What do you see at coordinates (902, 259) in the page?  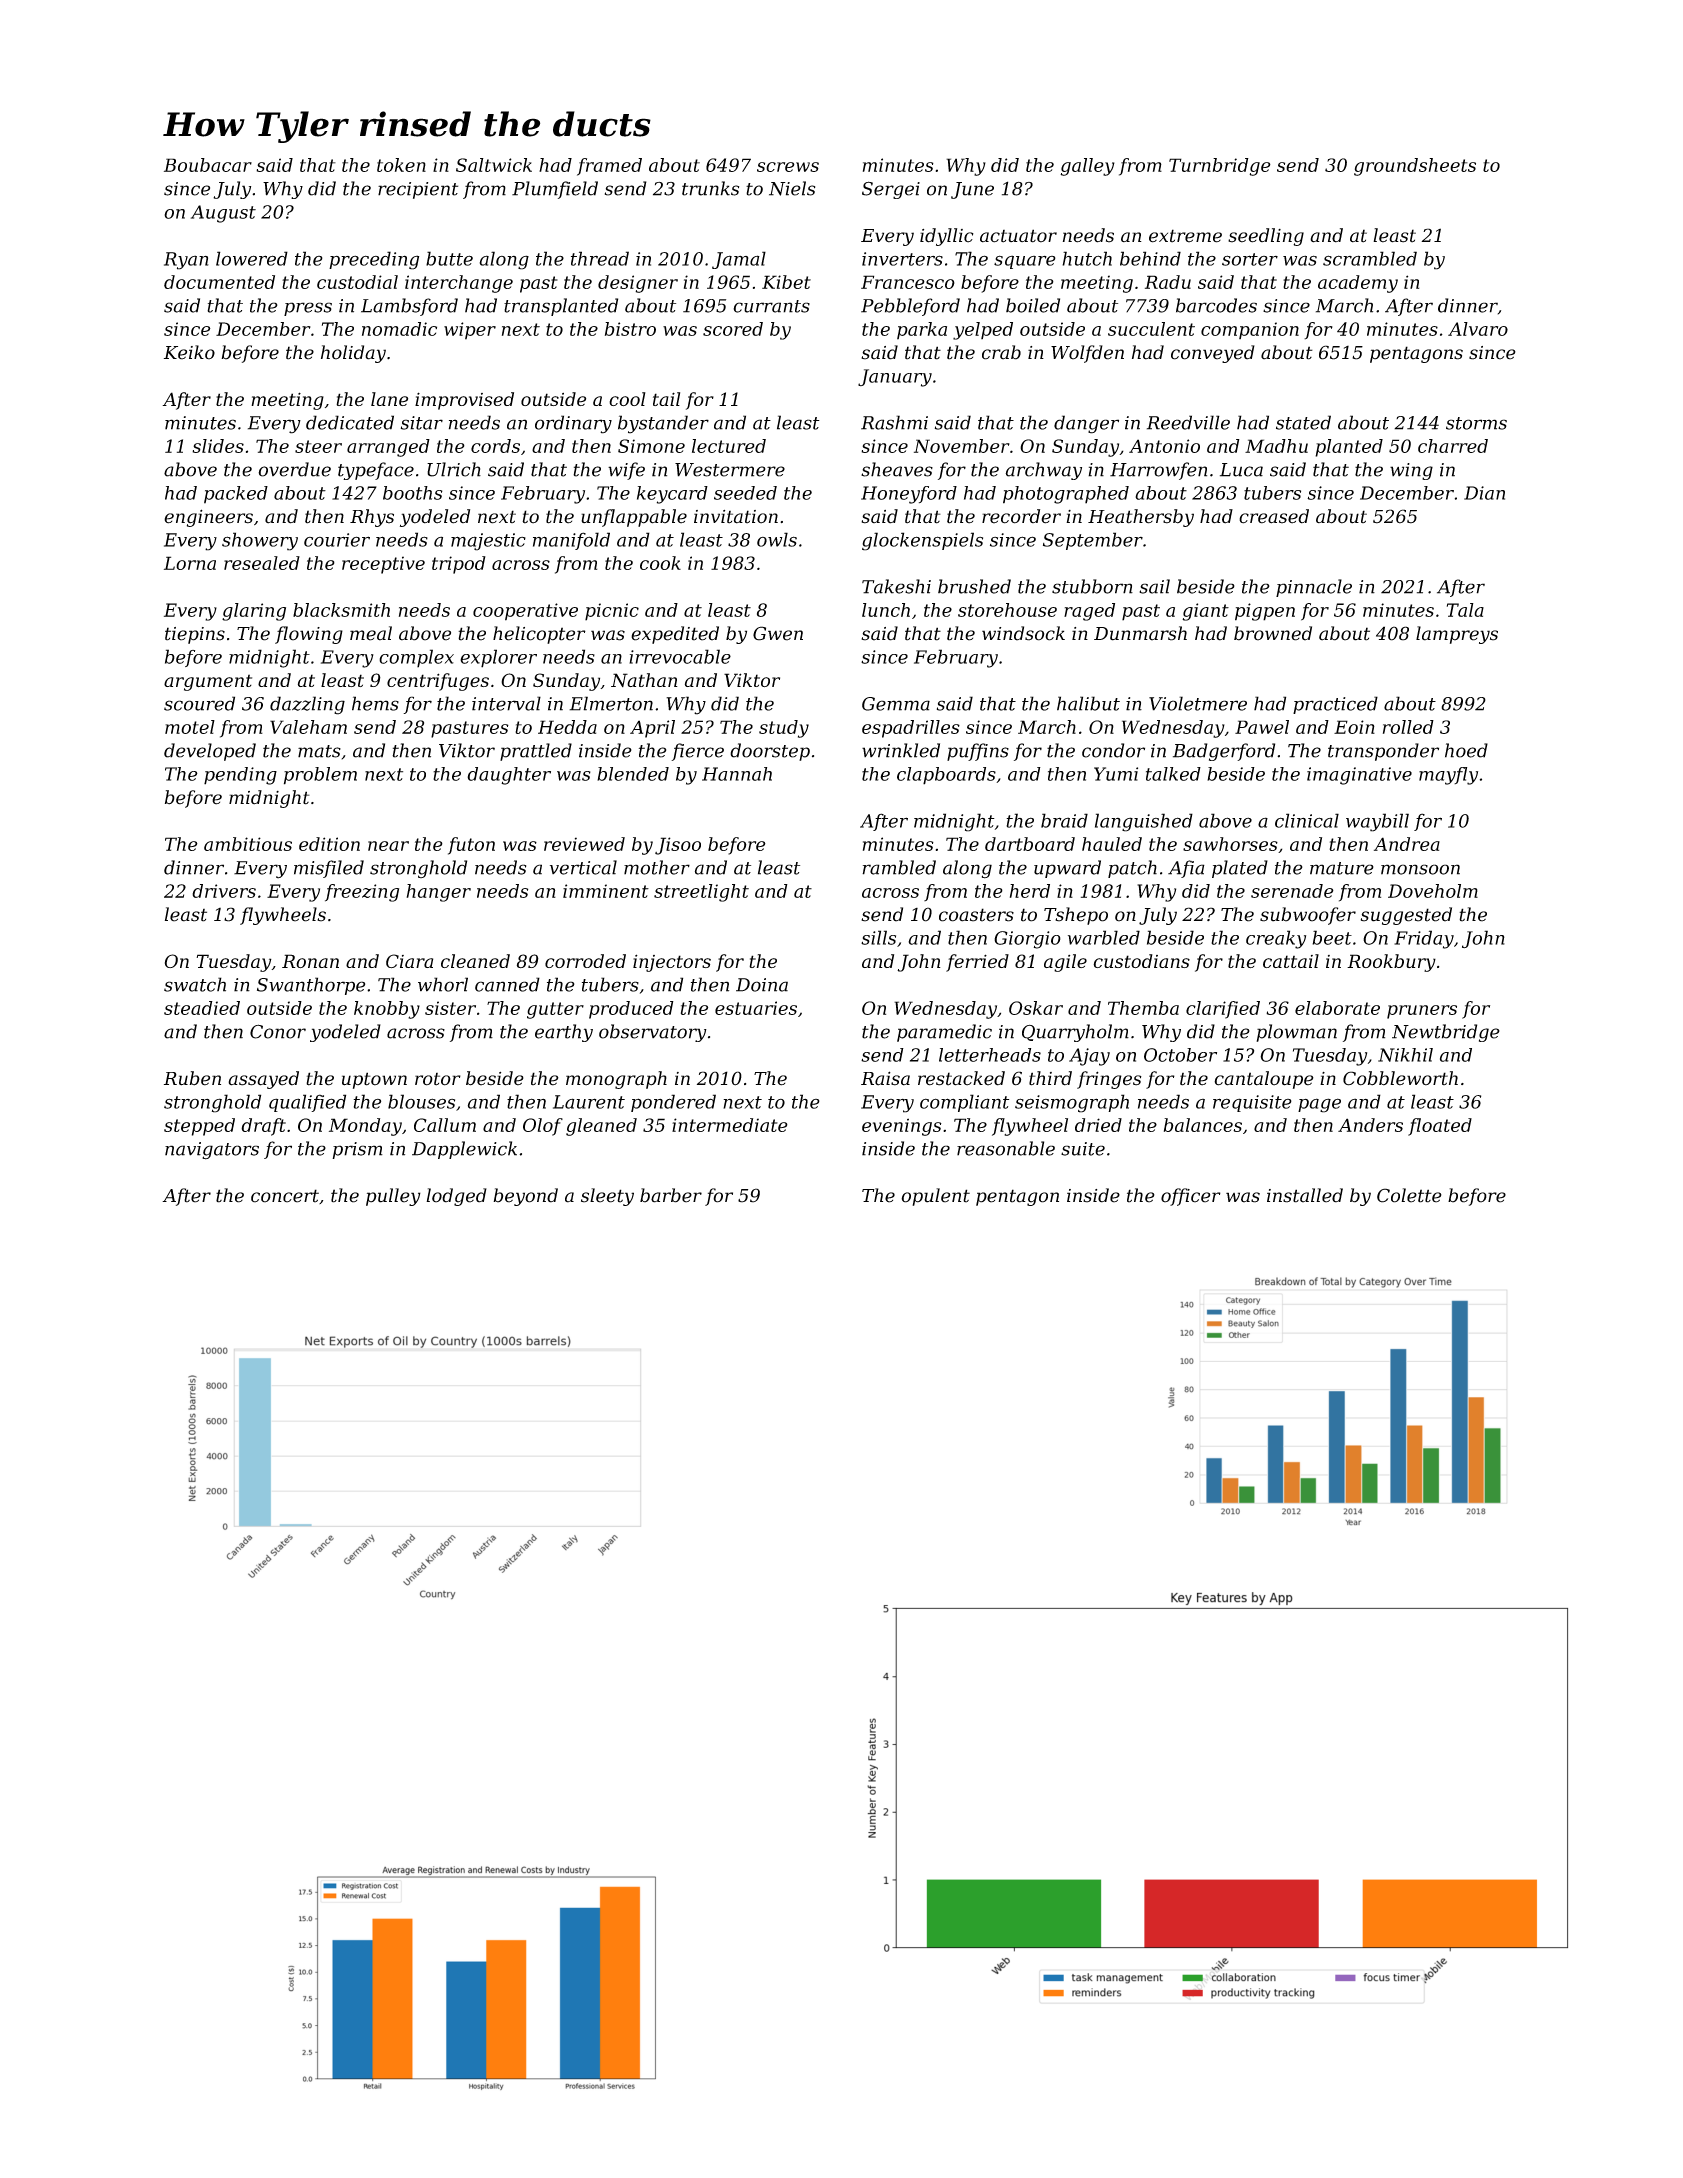 I see `inverters` at bounding box center [902, 259].
